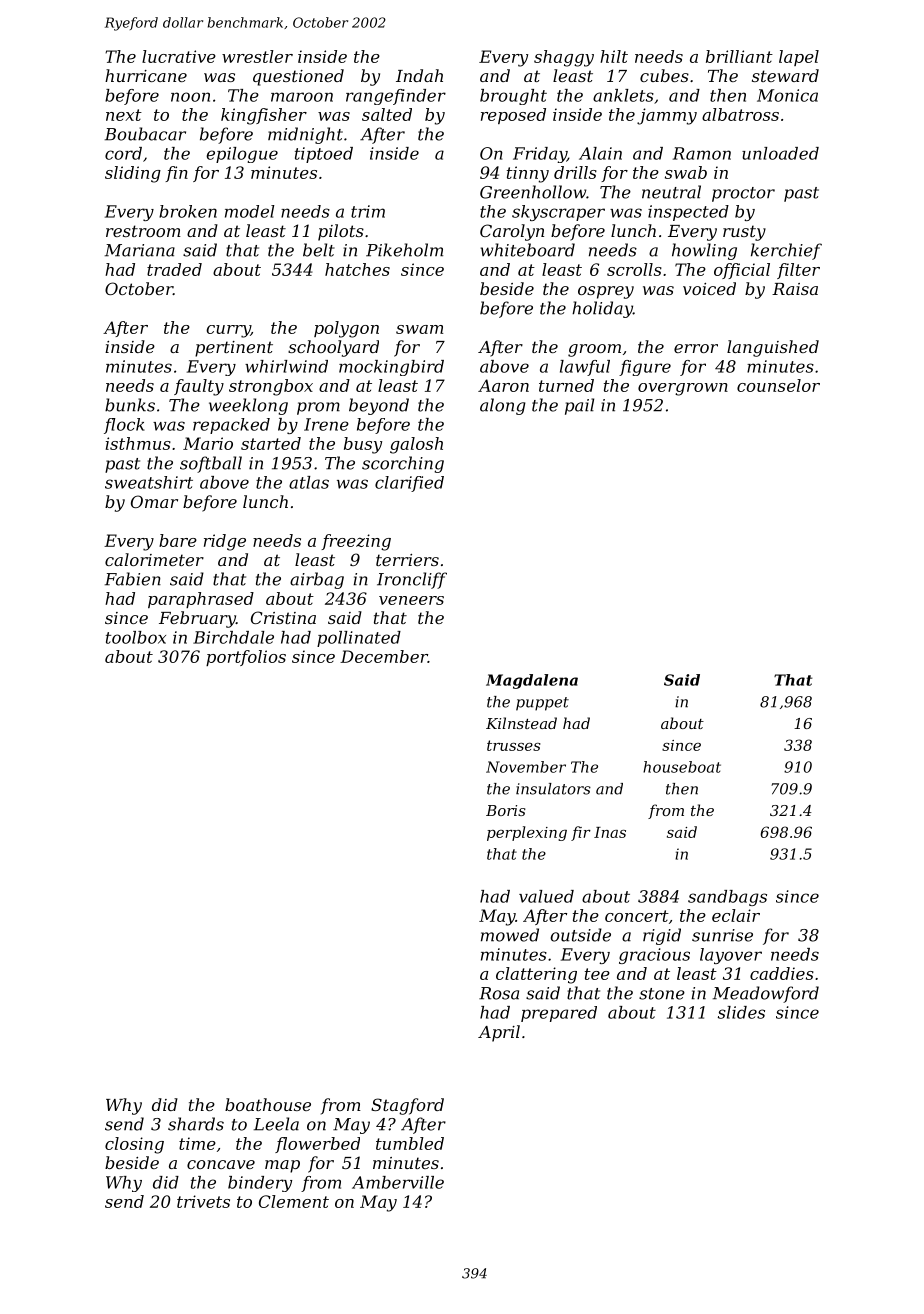 This screenshot has width=924, height=1314. Describe the element at coordinates (294, 1201) in the screenshot. I see `Clement` at that location.
